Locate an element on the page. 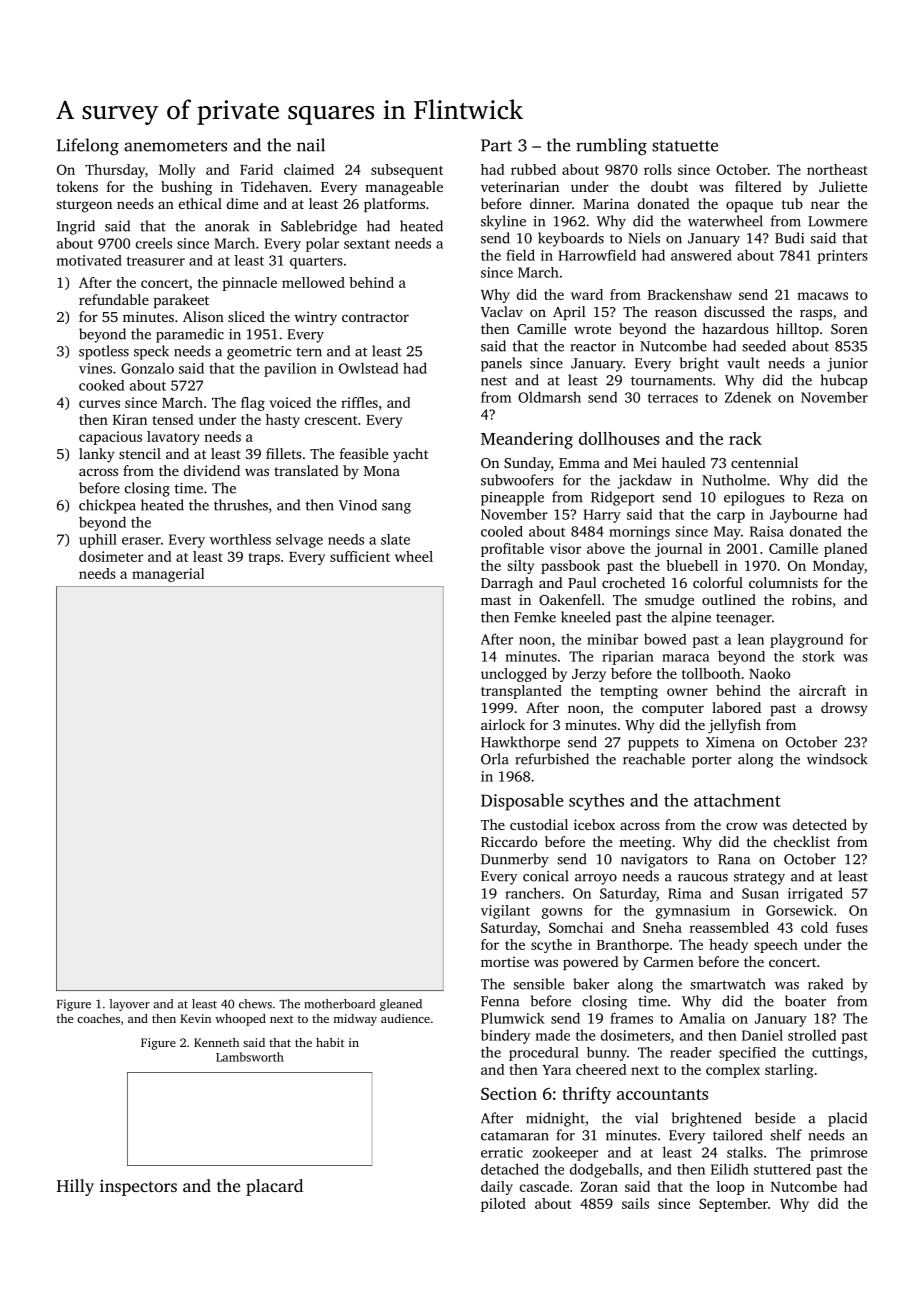  aircraft is located at coordinates (822, 690).
